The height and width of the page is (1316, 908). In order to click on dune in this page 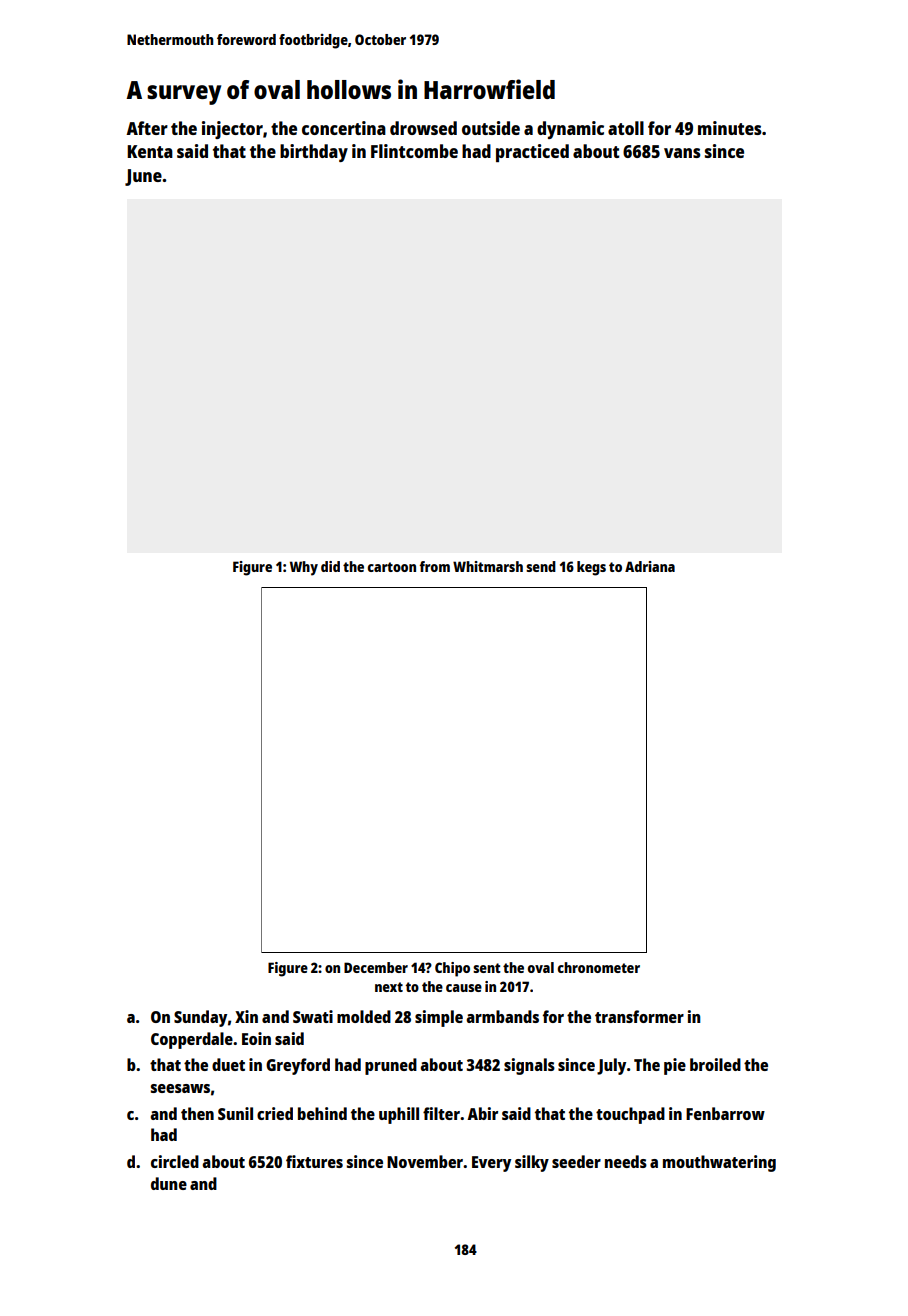, I will do `click(169, 1183)`.
